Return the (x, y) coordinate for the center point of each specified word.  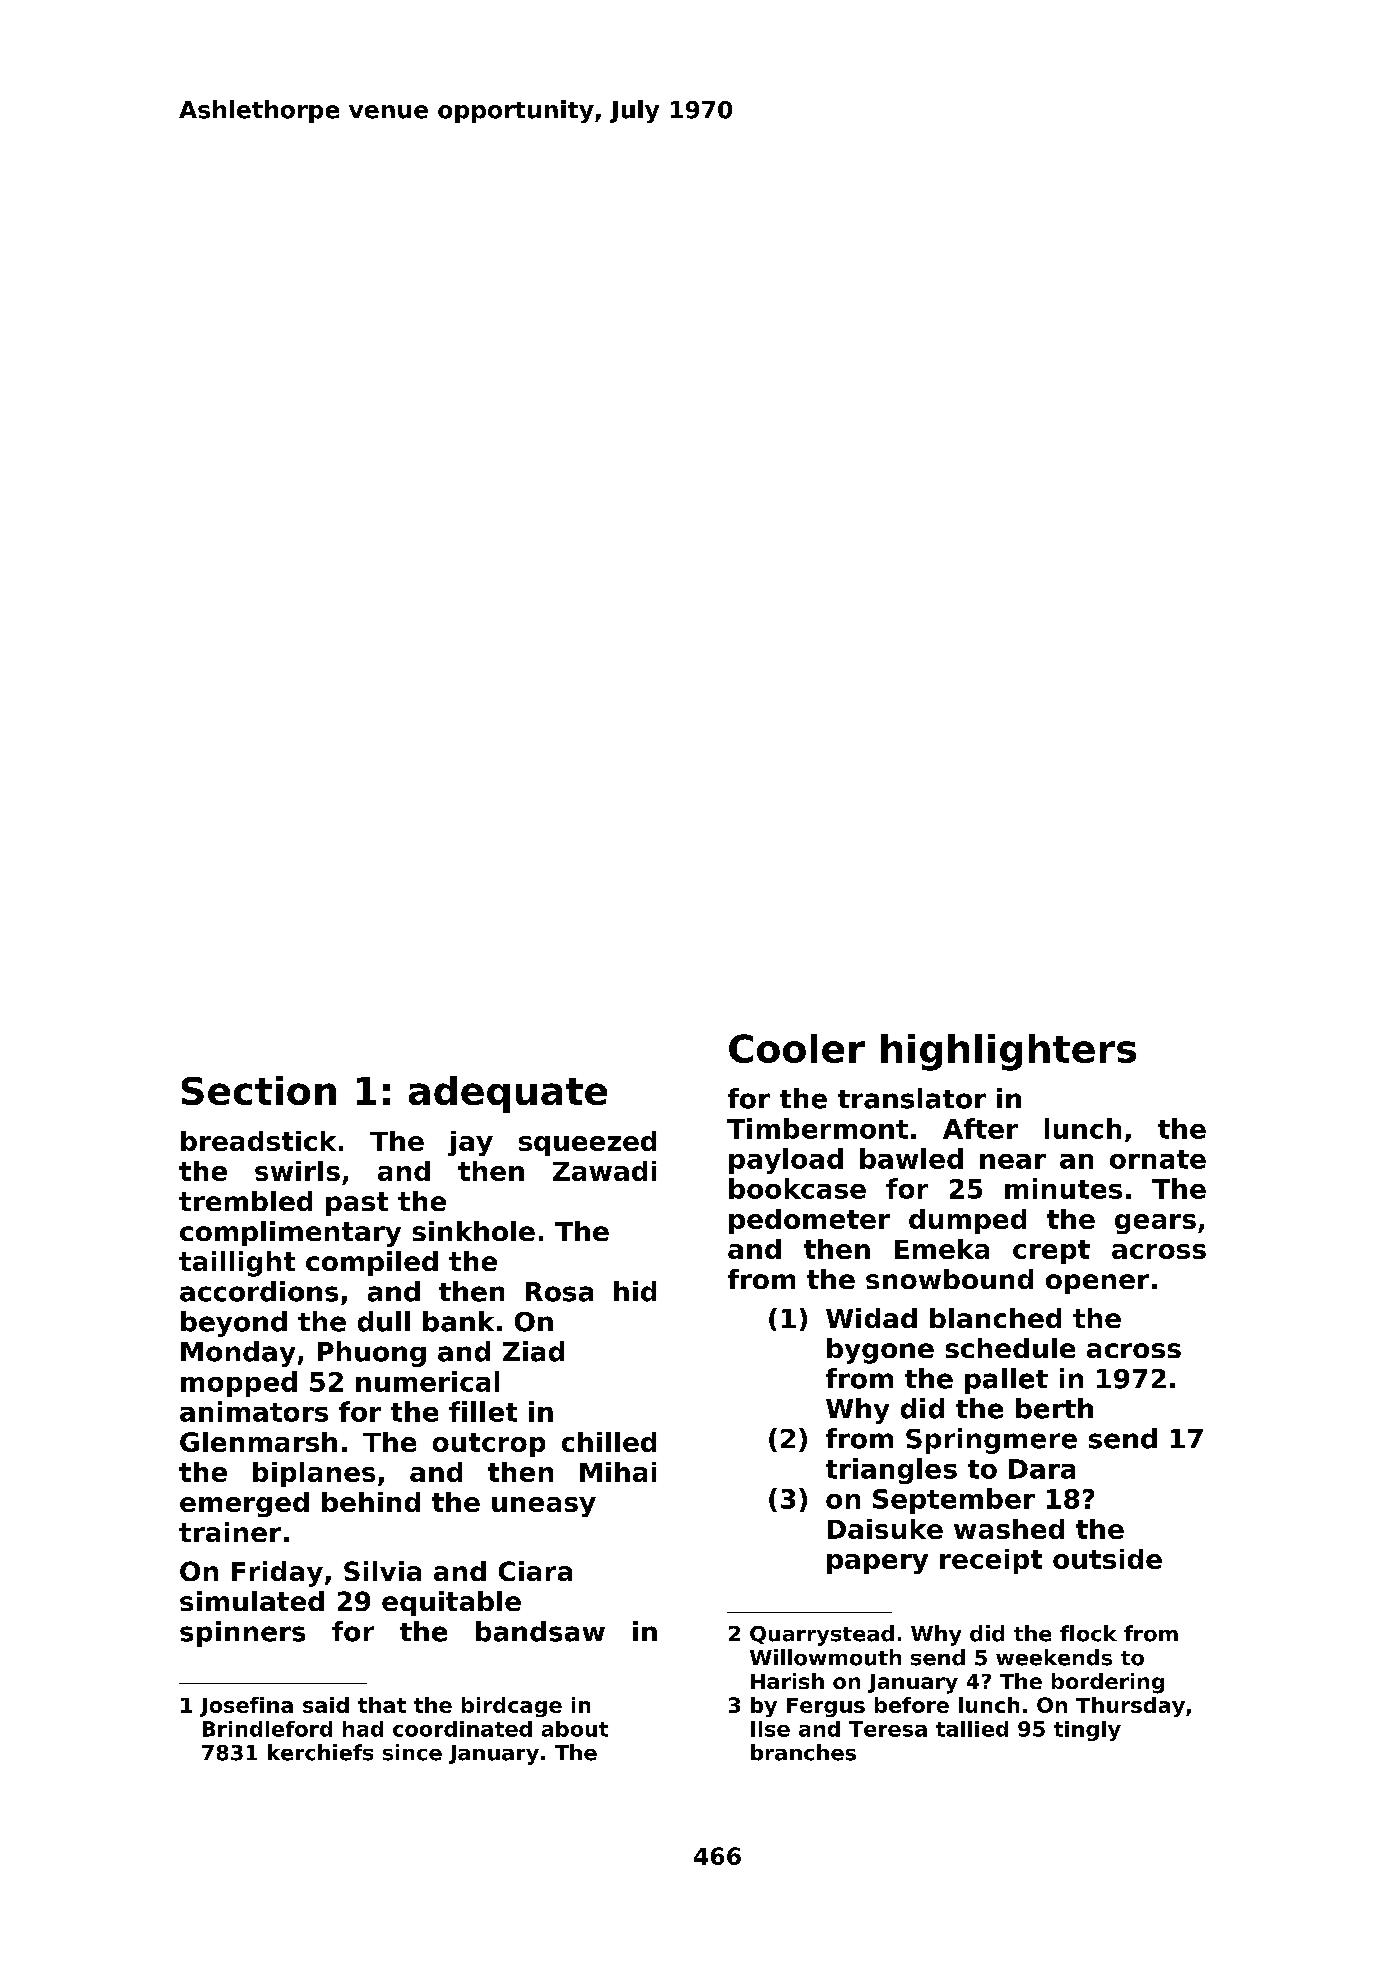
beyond (234, 1324)
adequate (508, 1094)
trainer (230, 1532)
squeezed (587, 1143)
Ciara (535, 1571)
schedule (1010, 1348)
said (326, 1705)
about (575, 1729)
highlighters (1008, 1052)
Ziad (533, 1351)
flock (1088, 1633)
